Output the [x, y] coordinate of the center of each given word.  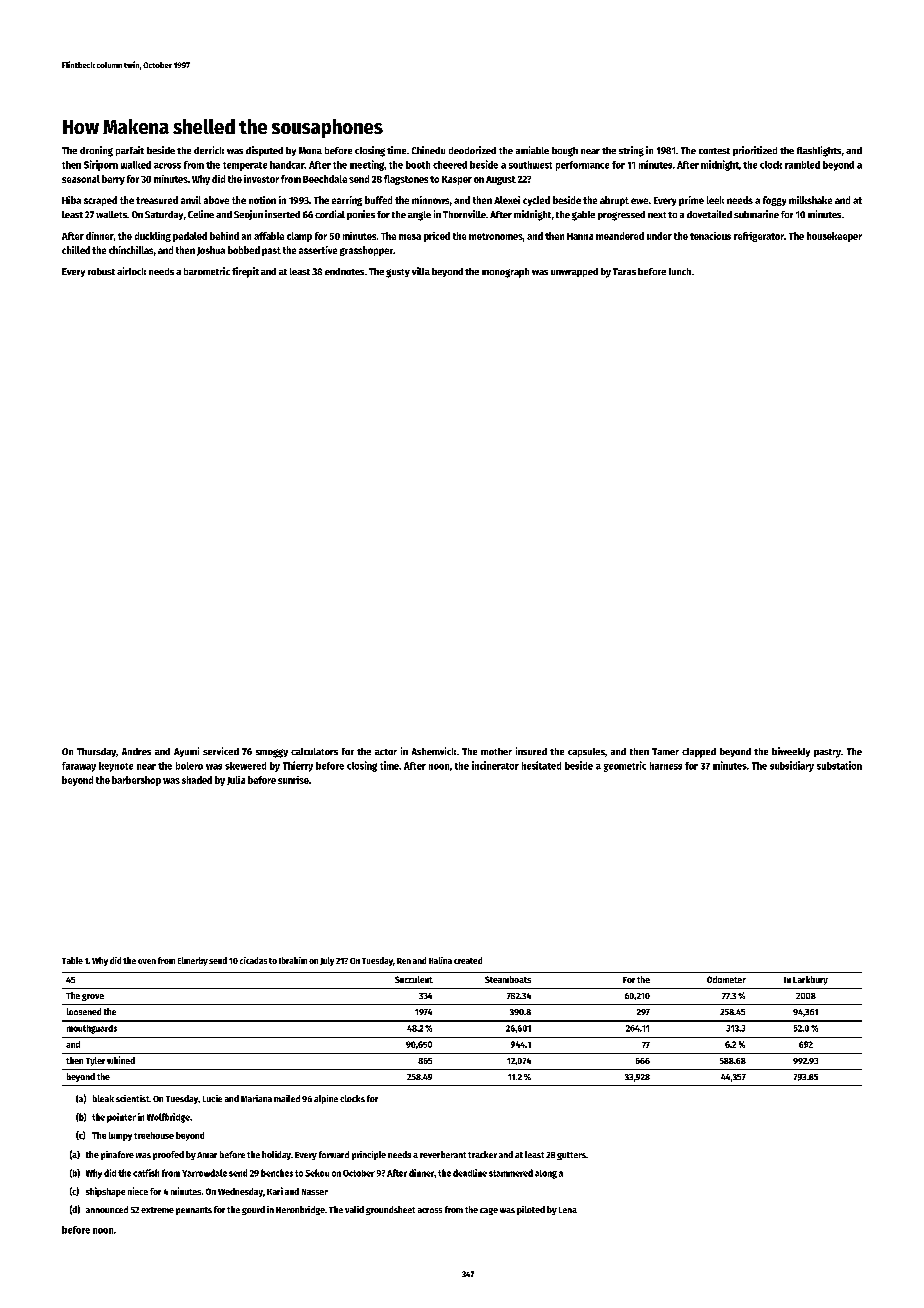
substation [839, 765]
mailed [287, 1098]
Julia [236, 780]
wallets [111, 214]
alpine [326, 1099]
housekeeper [834, 237]
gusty [398, 273]
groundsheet [390, 1210]
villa [421, 271]
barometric [207, 271]
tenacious [710, 236]
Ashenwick [434, 751]
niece [138, 1191]
